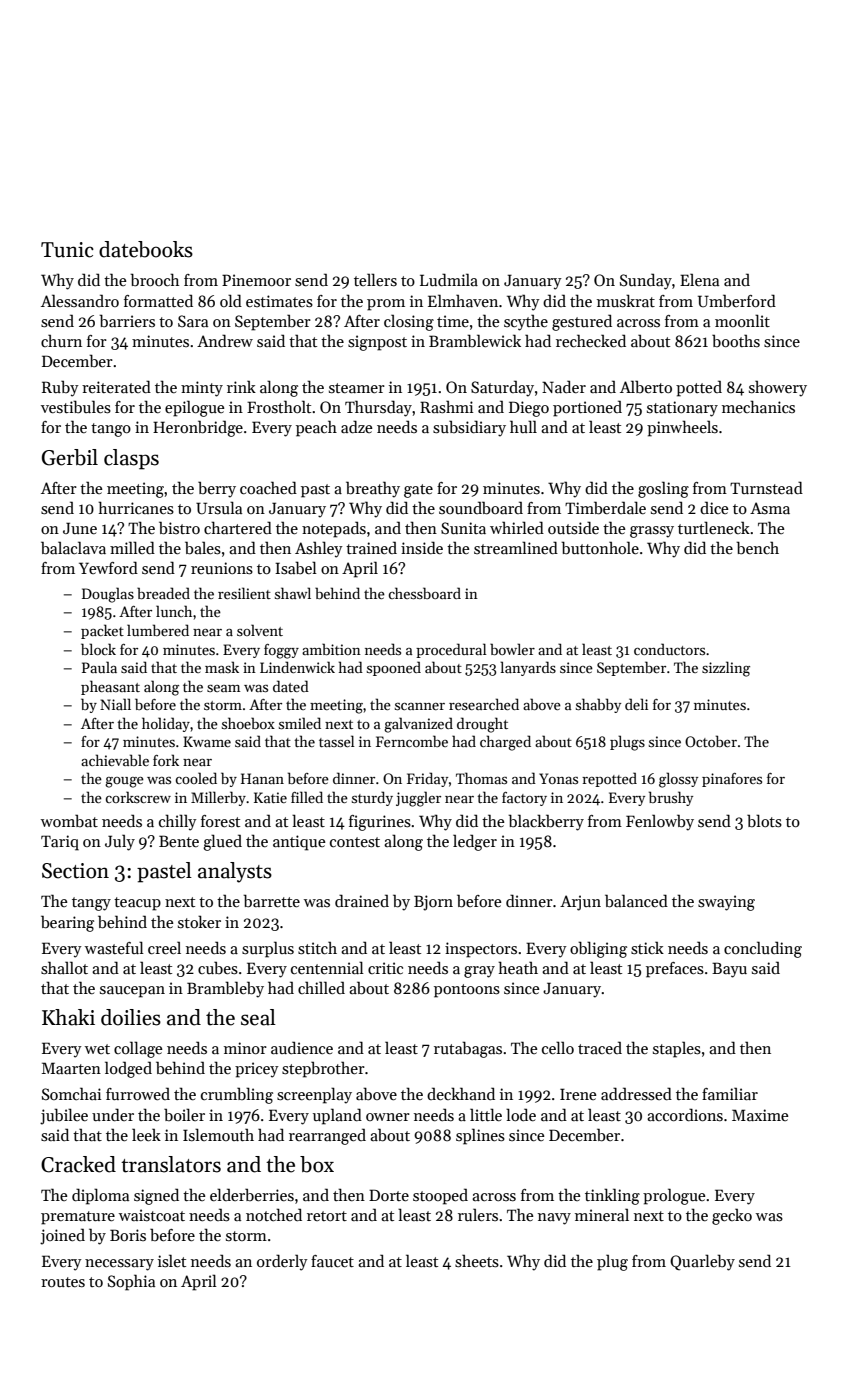  What do you see at coordinates (146, 249) in the image?
I see `datebooks` at bounding box center [146, 249].
